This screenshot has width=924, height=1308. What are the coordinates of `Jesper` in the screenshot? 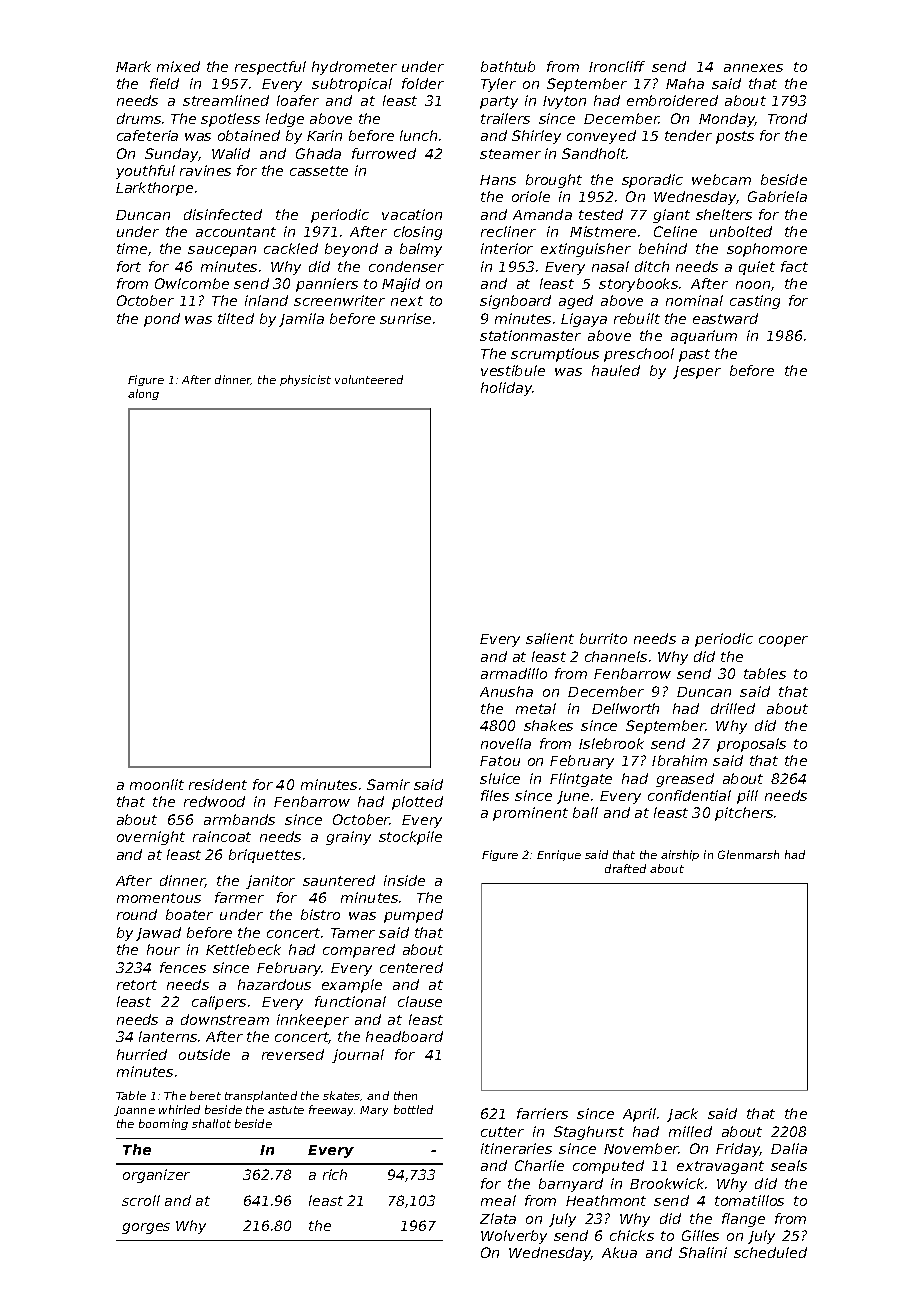 It's located at (697, 372).
